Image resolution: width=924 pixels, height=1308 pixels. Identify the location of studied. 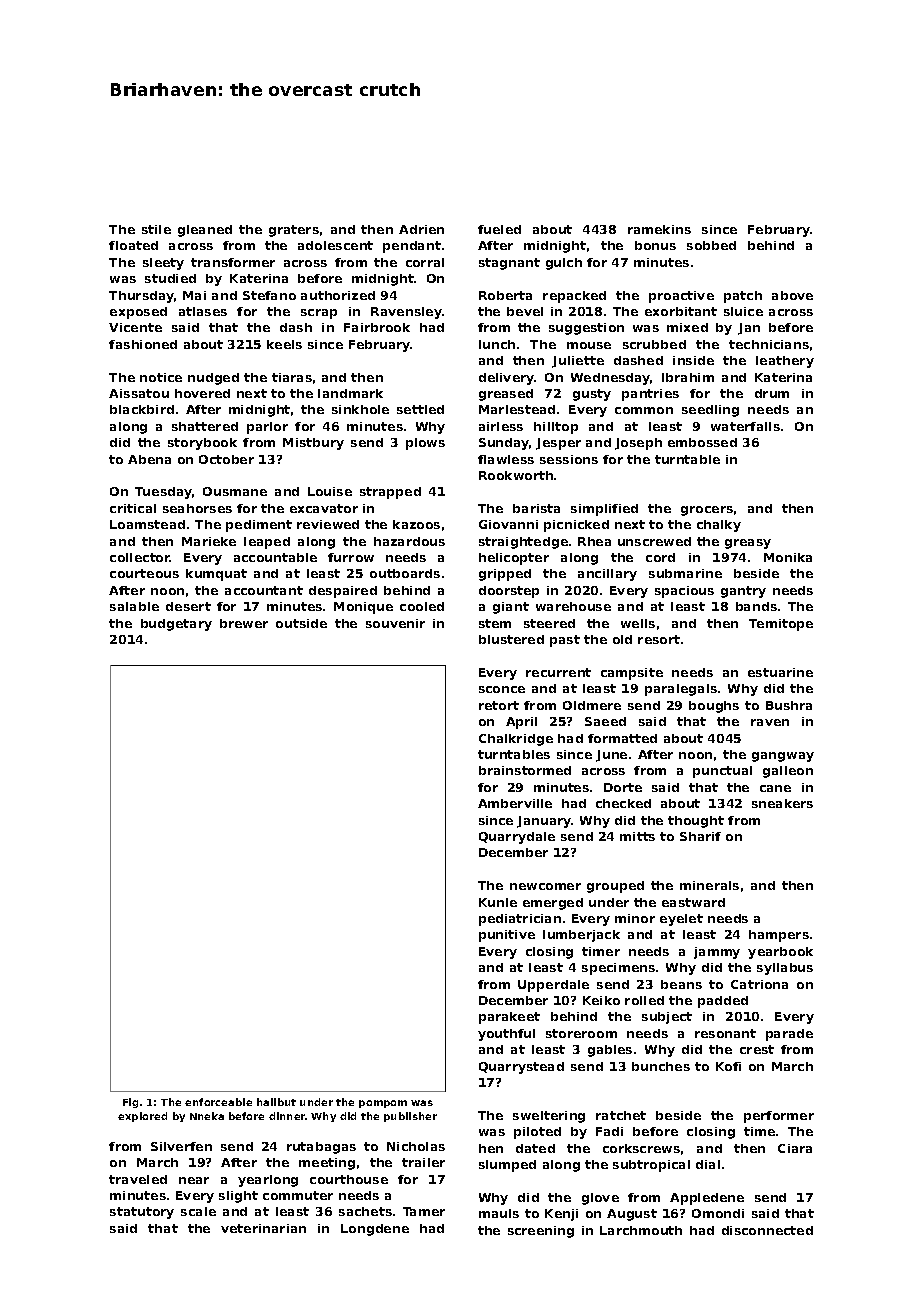
(170, 278).
